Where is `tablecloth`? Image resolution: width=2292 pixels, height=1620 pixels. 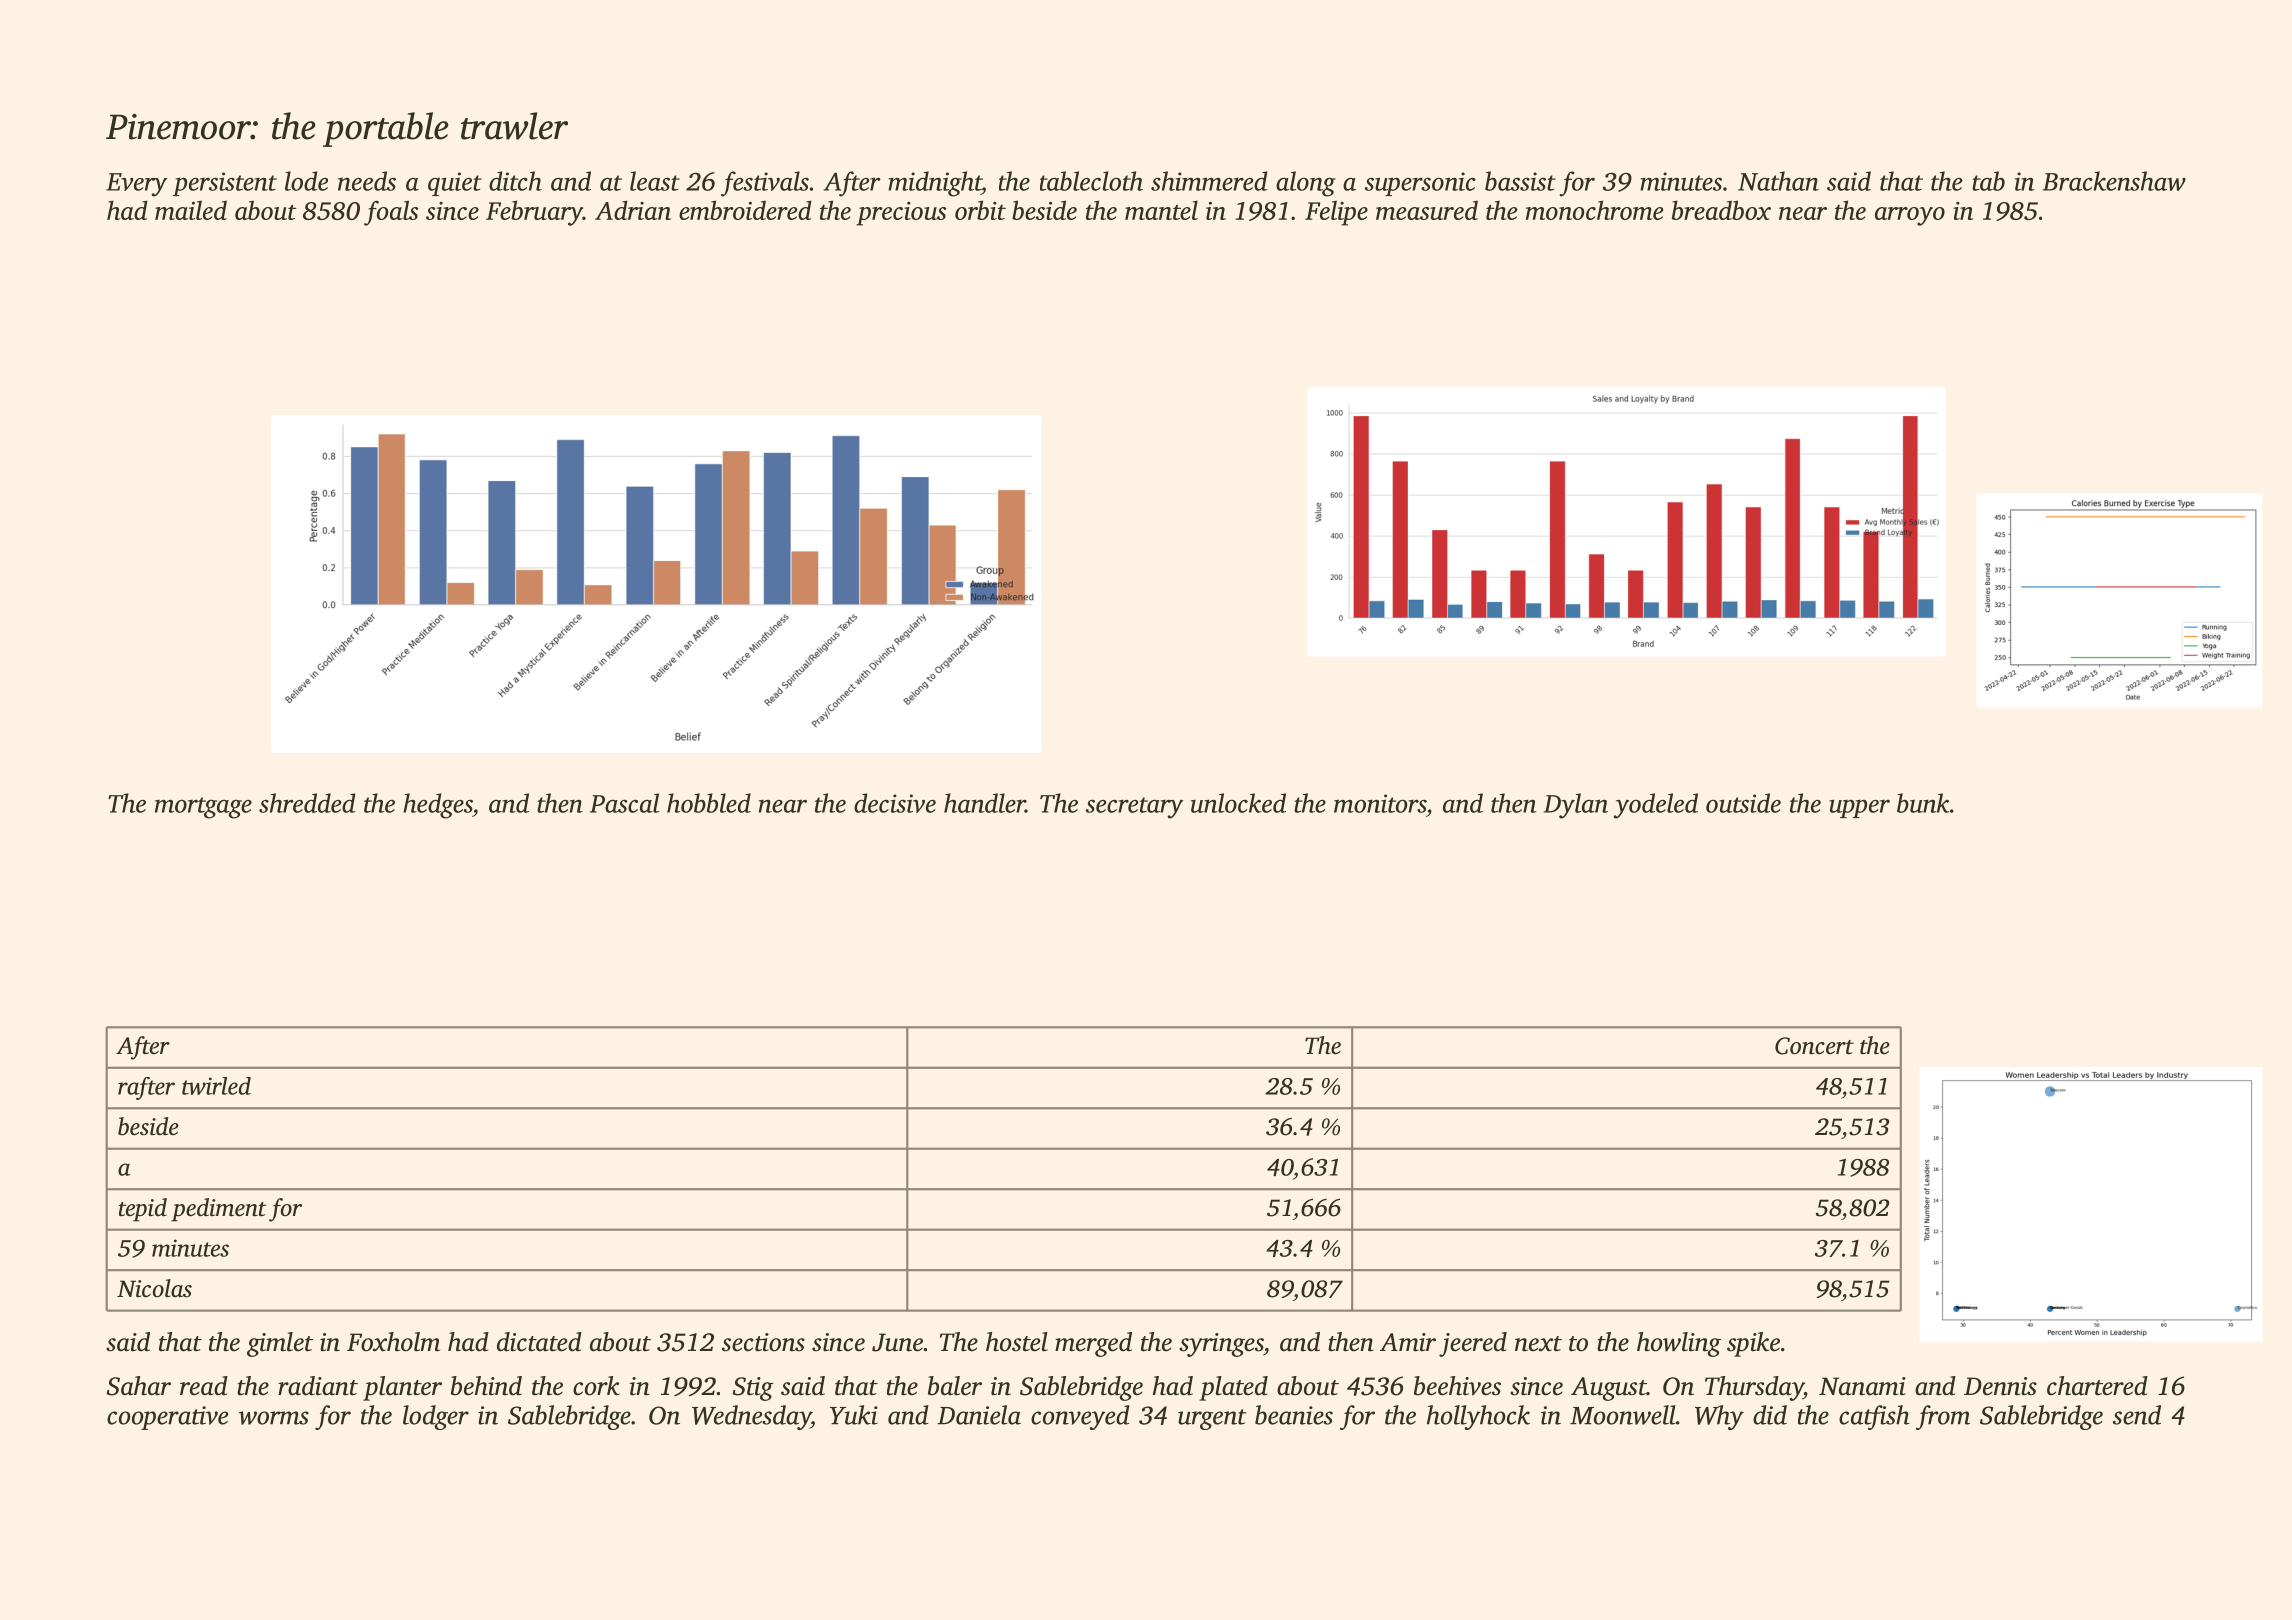
tablecloth is located at coordinates (1091, 181).
